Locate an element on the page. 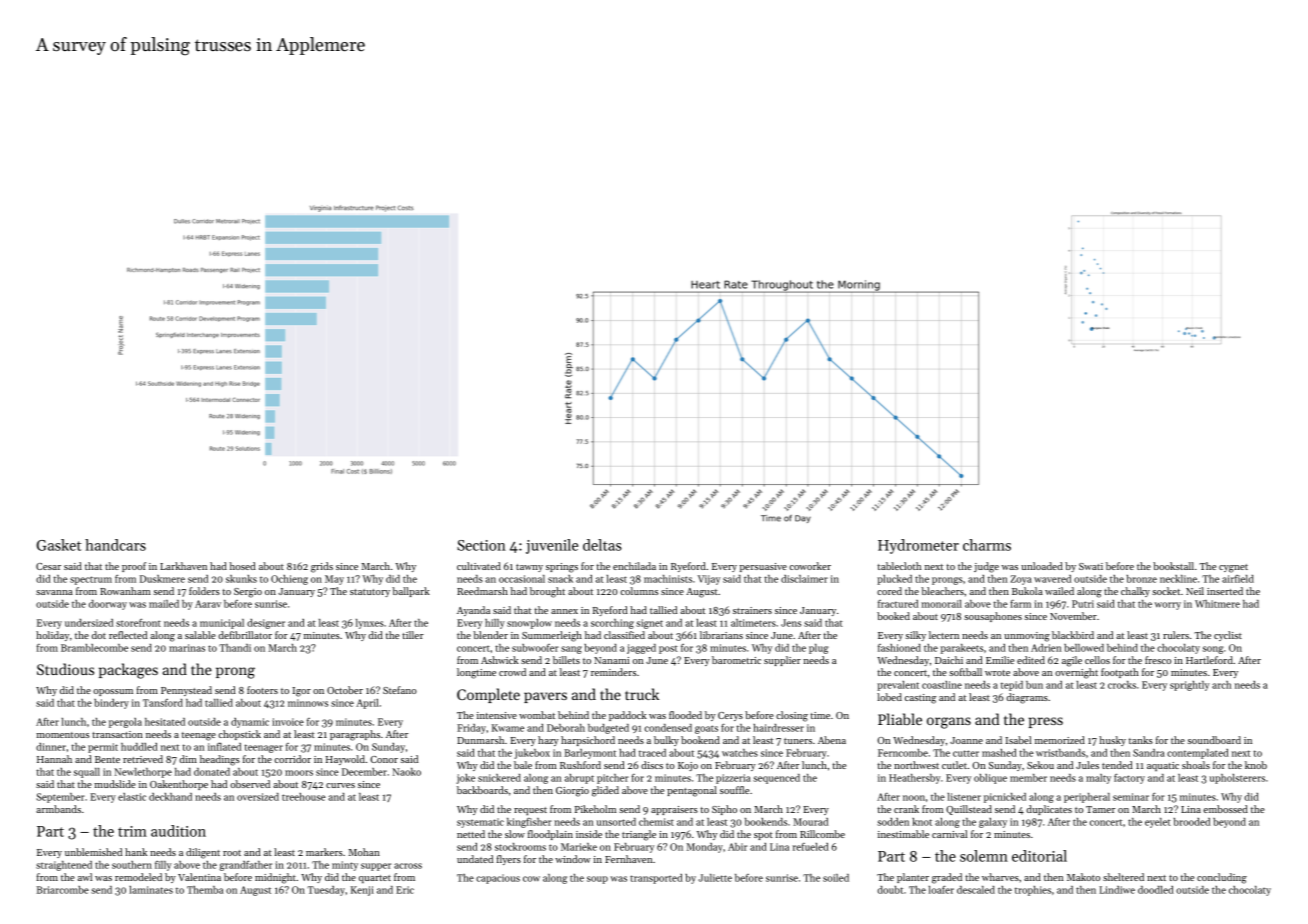  booked is located at coordinates (893, 616).
